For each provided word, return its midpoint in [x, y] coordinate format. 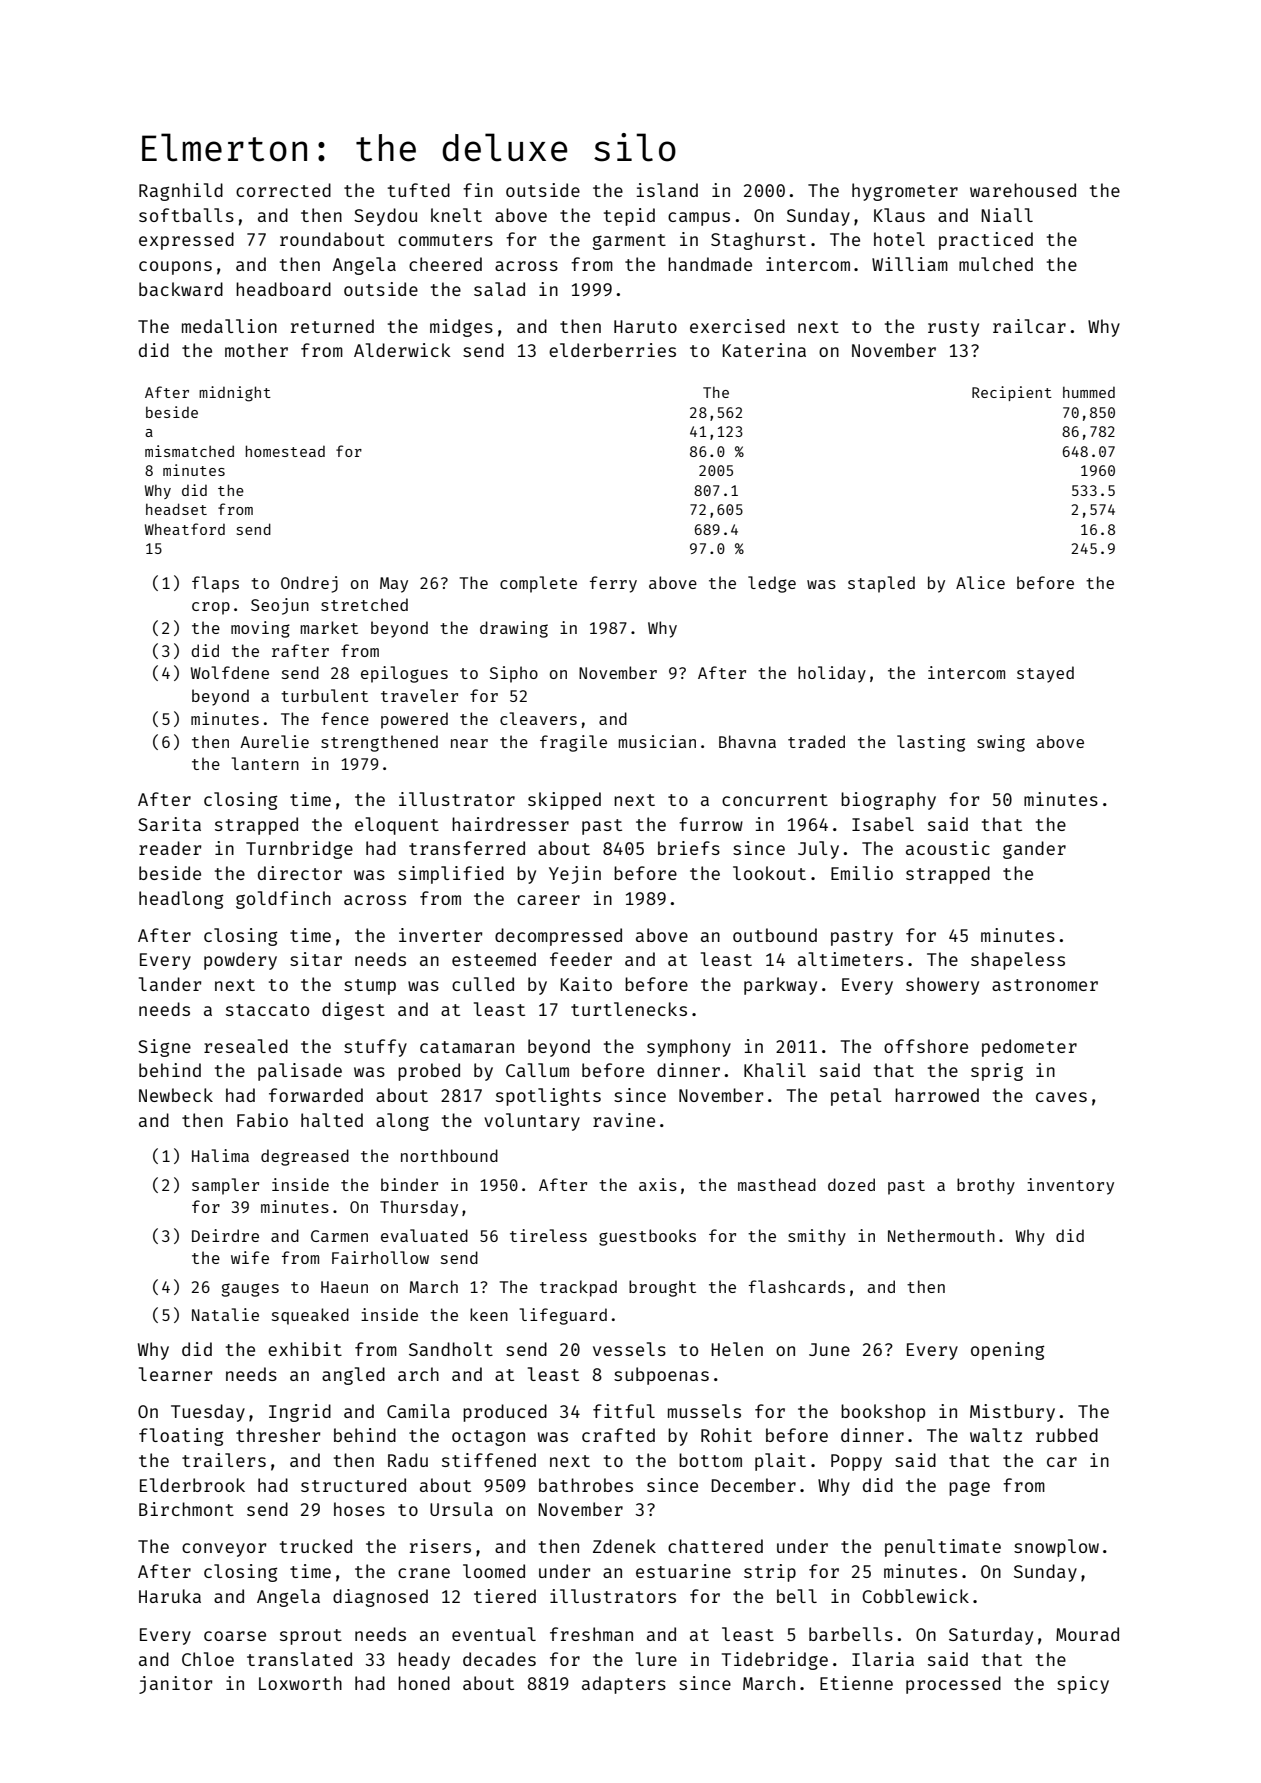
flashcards [797, 1286]
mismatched [189, 451]
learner [175, 1374]
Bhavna [747, 741]
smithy [817, 1237]
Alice [980, 582]
